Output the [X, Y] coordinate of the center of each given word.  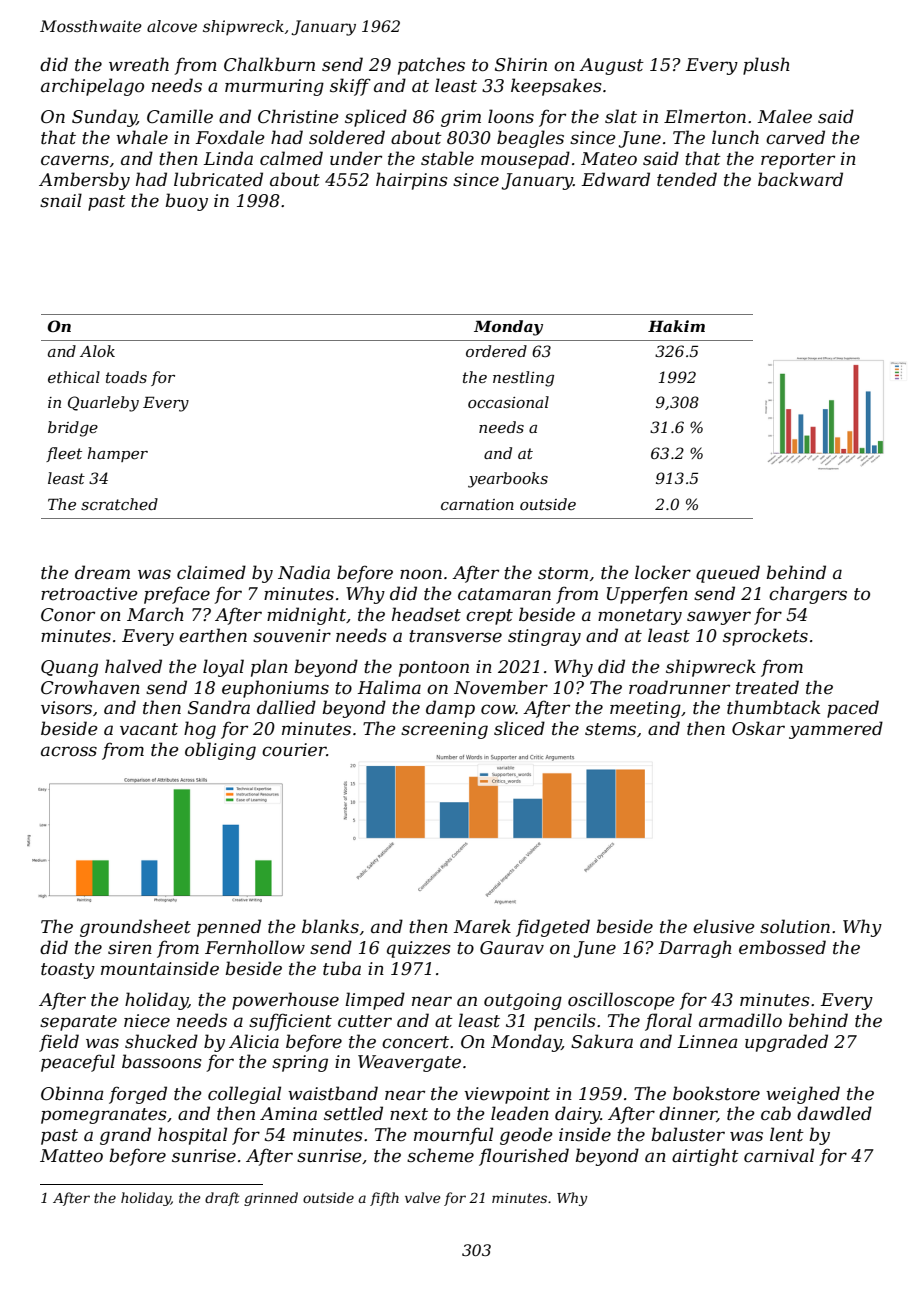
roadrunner [679, 687]
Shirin [521, 64]
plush [766, 66]
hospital [192, 1136]
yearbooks [508, 480]
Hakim [676, 326]
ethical [74, 377]
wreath [139, 64]
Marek [482, 926]
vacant [149, 729]
